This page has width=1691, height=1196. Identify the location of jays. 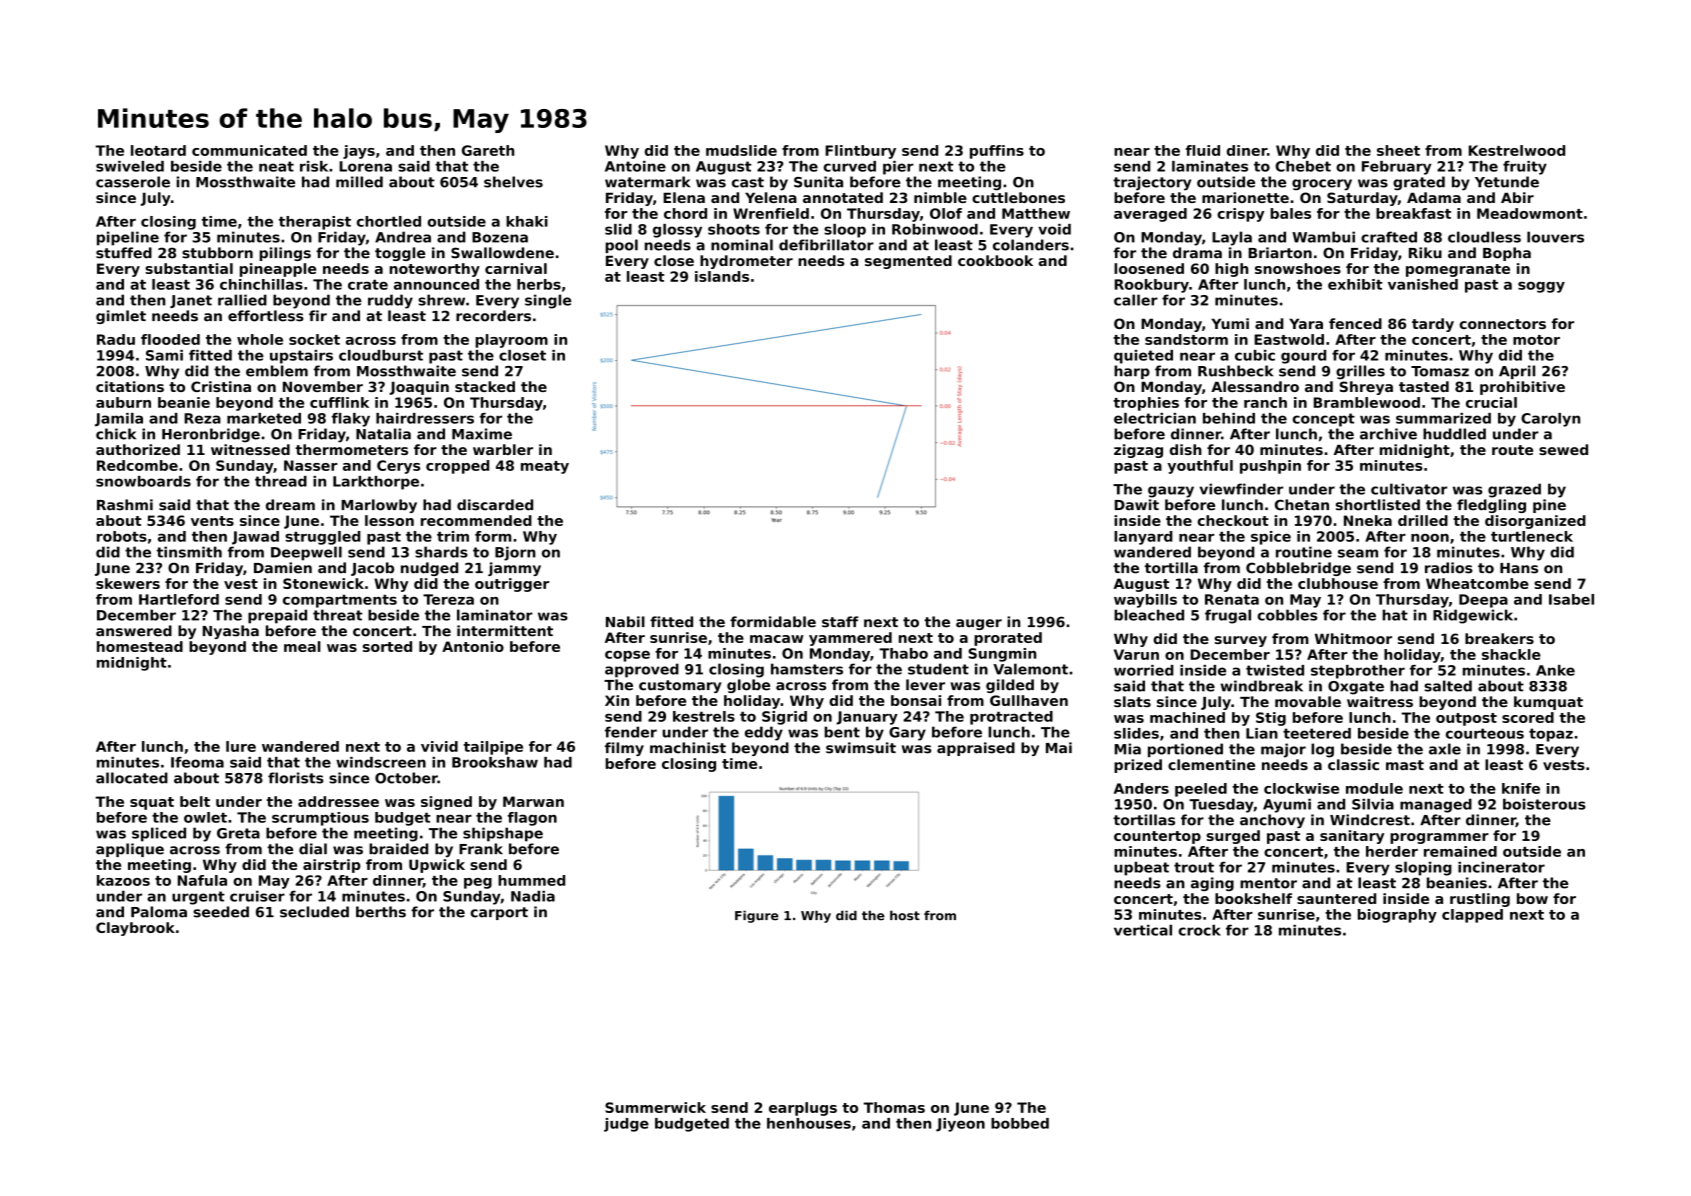
(359, 152).
